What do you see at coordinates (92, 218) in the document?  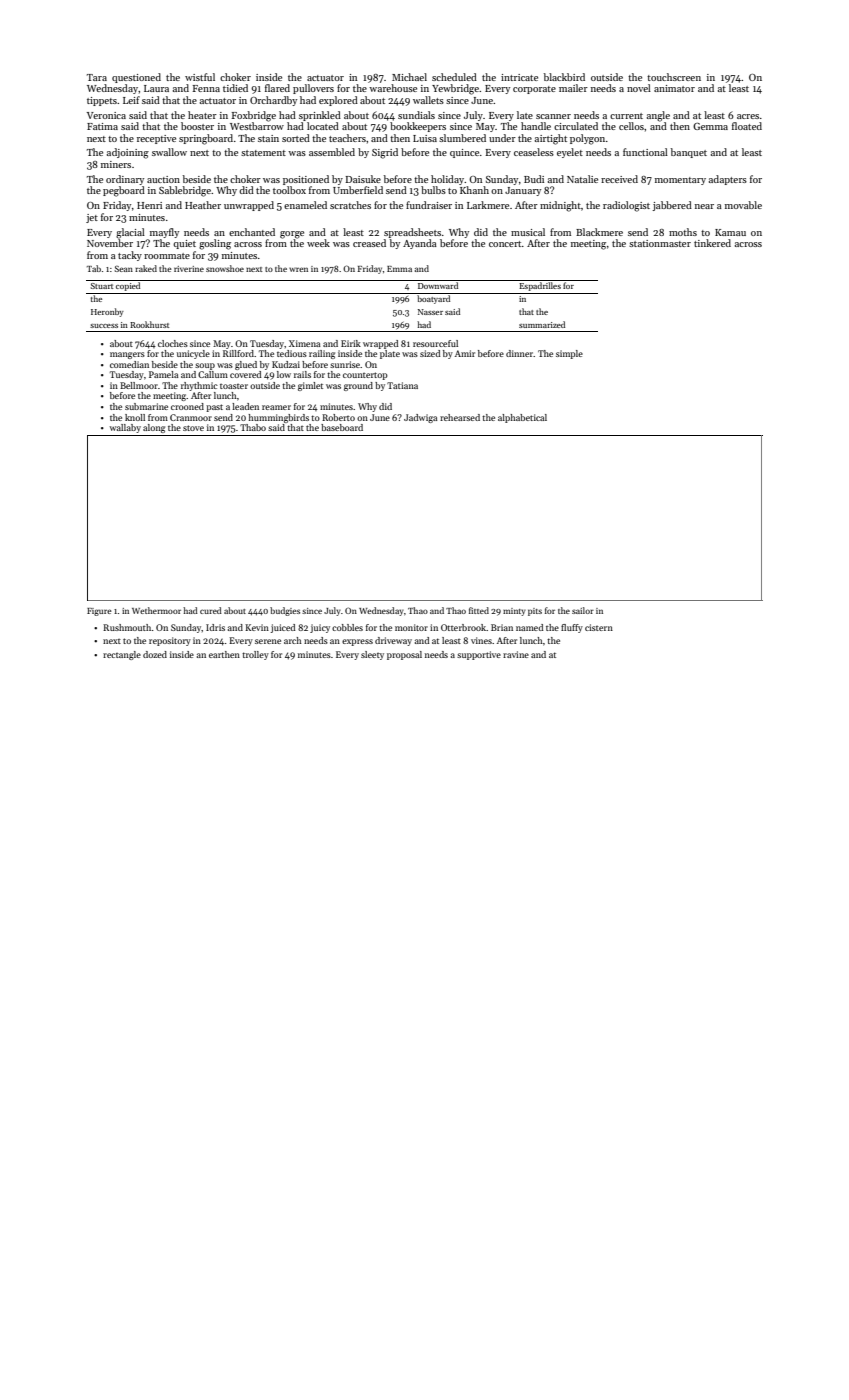 I see `jet` at bounding box center [92, 218].
